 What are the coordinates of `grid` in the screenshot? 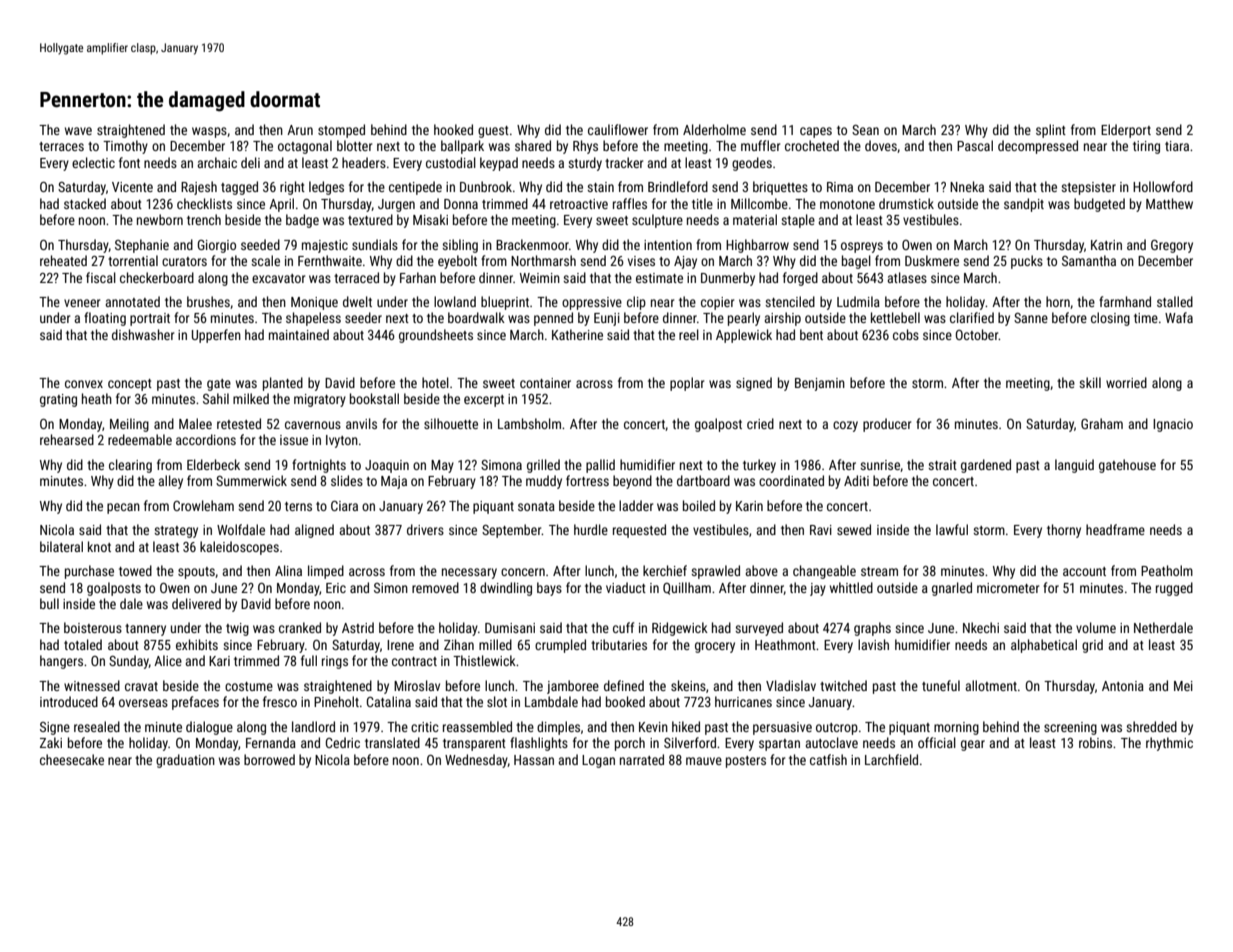 It's located at (1092, 646).
